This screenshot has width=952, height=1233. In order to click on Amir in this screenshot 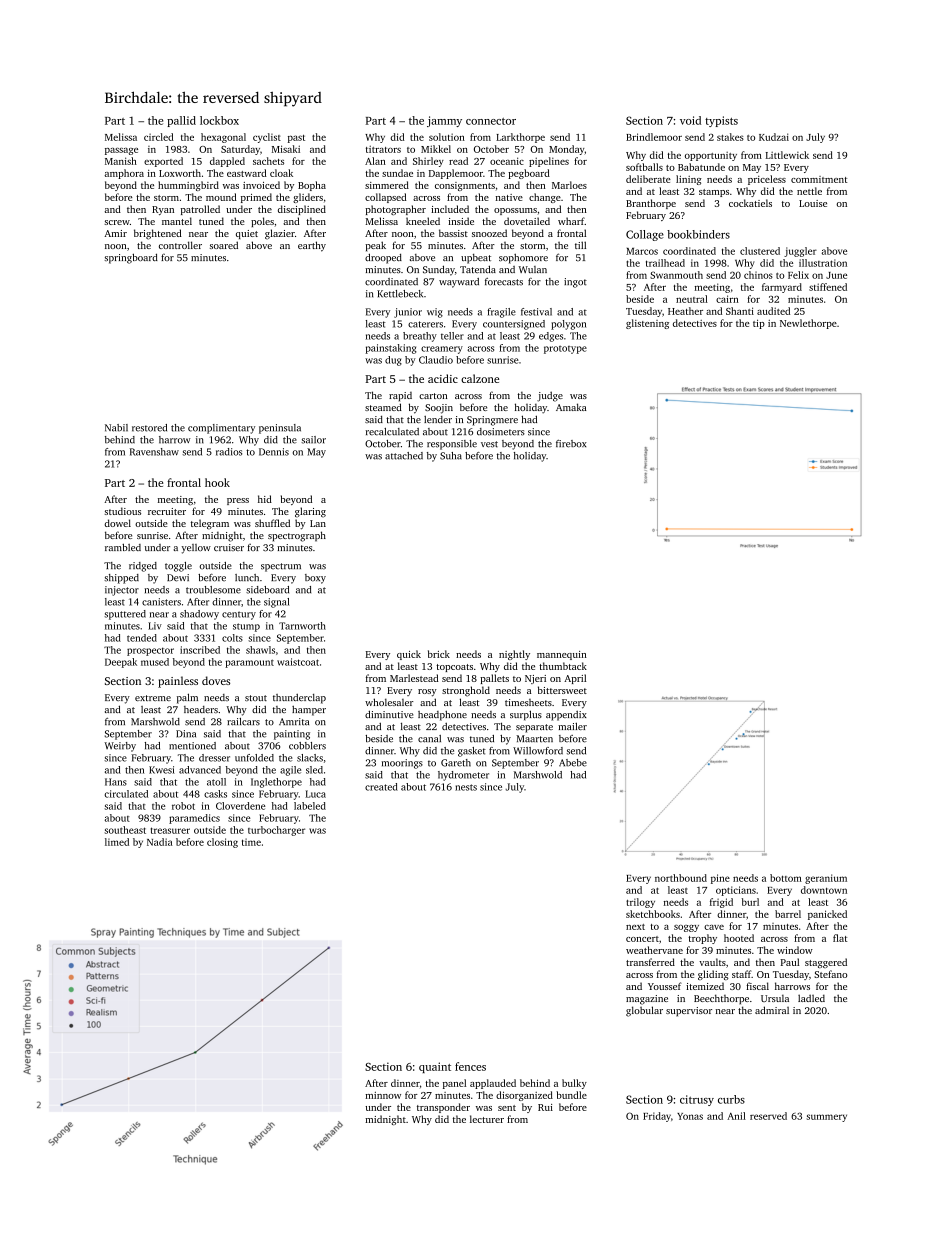, I will do `click(115, 233)`.
